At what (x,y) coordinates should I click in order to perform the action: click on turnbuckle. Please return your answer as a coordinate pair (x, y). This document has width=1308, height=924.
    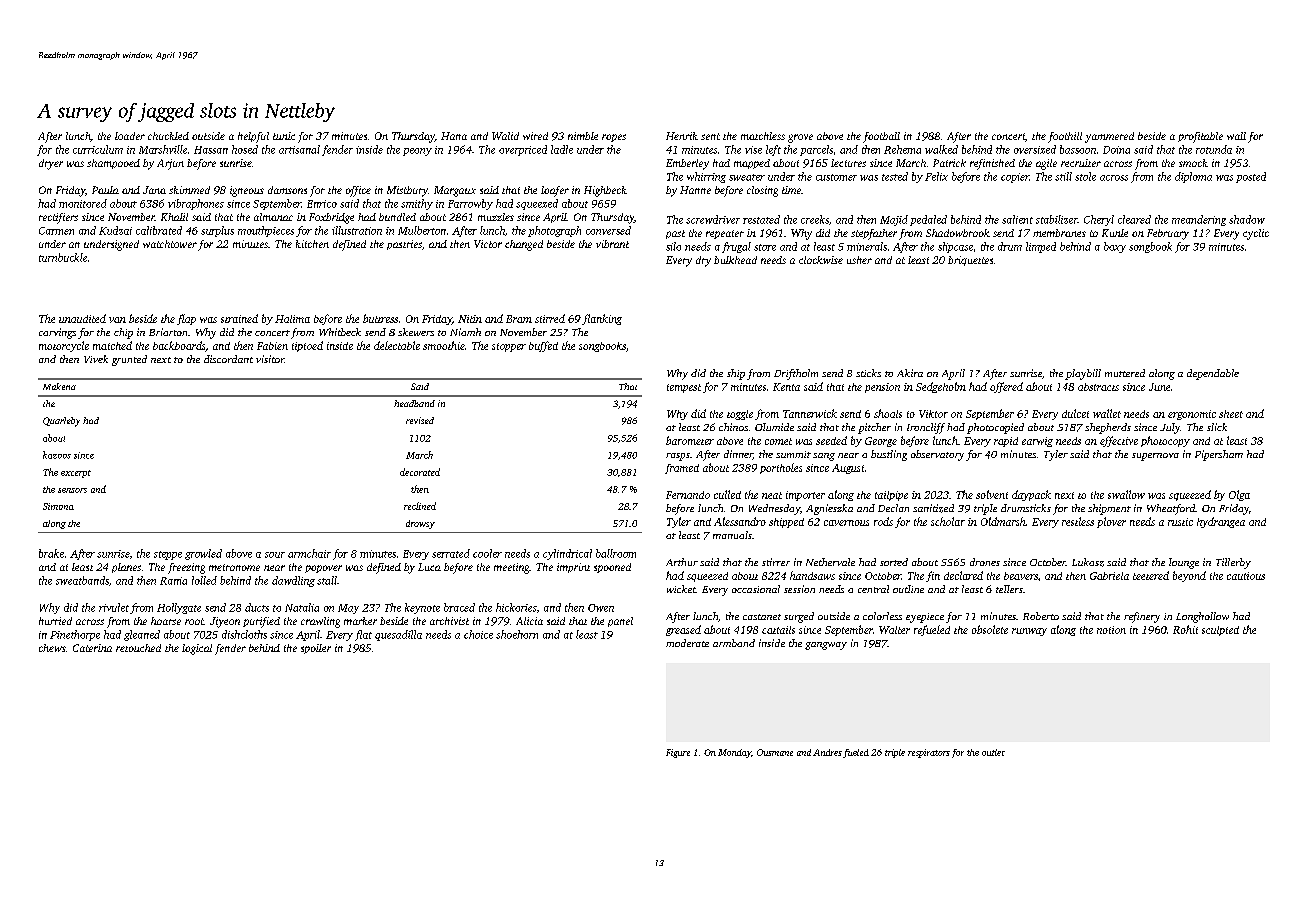
    Looking at the image, I should click on (63, 257).
